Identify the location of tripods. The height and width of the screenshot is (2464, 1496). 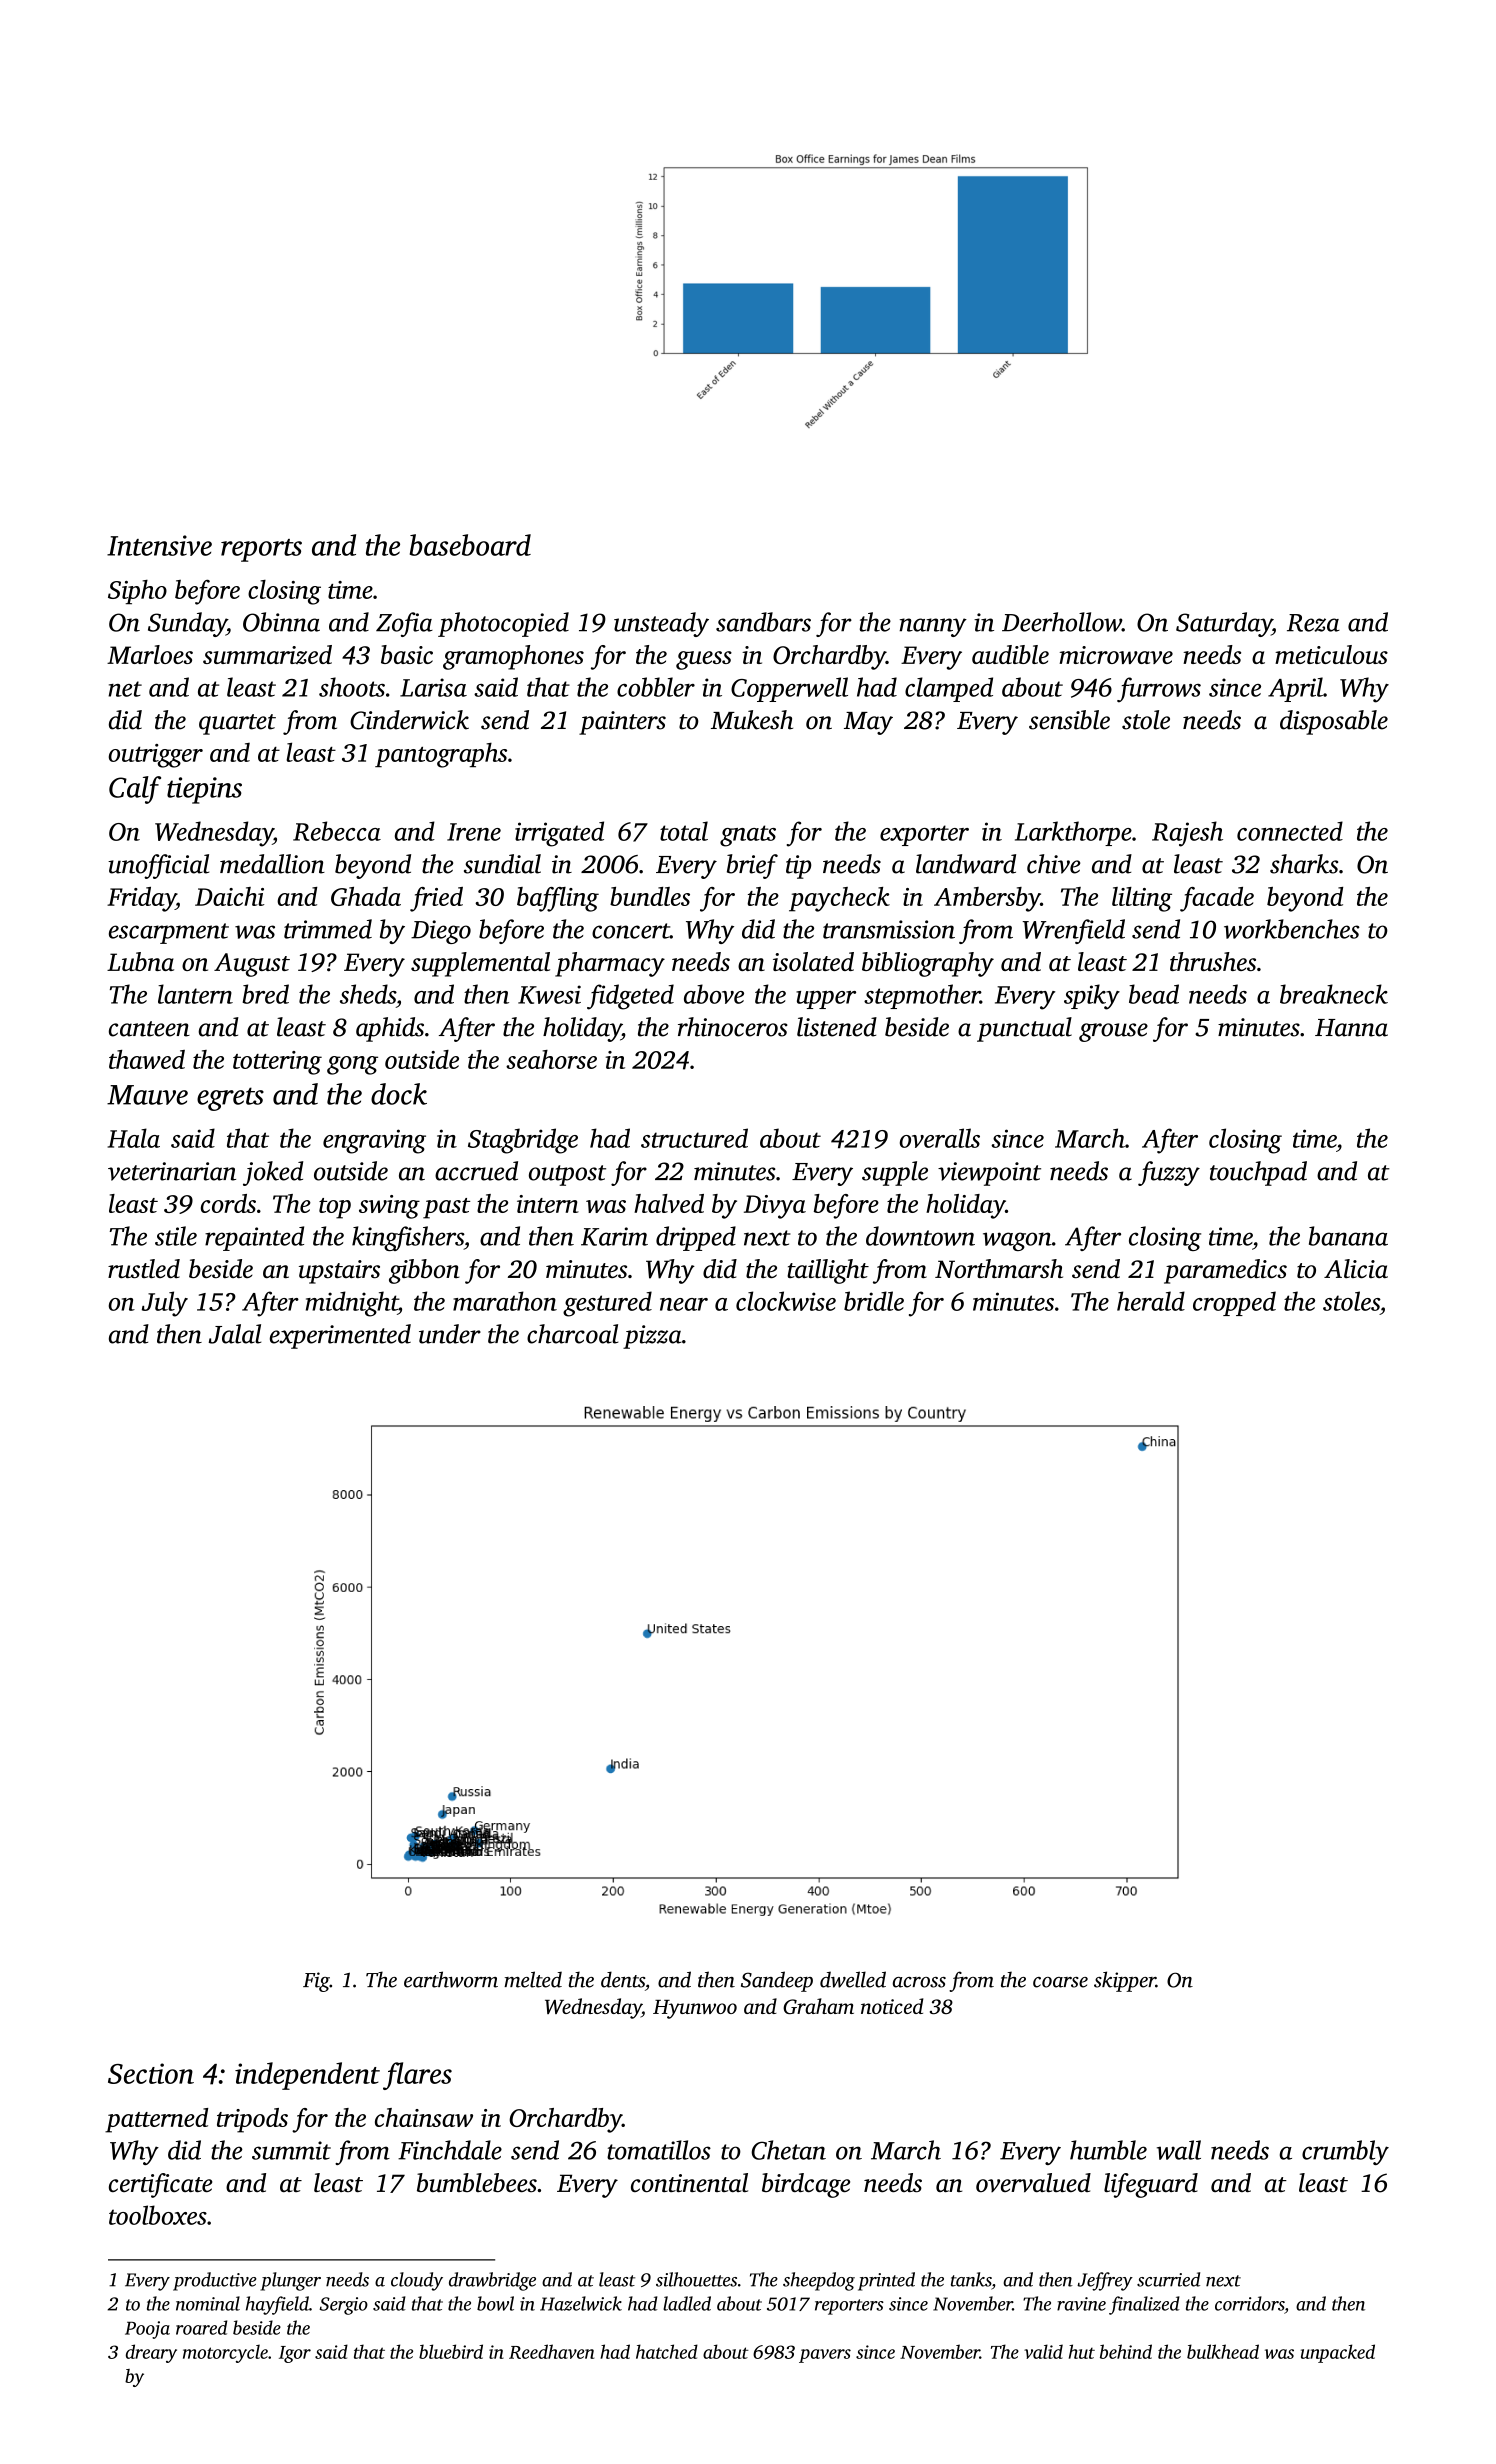
(252, 2120).
